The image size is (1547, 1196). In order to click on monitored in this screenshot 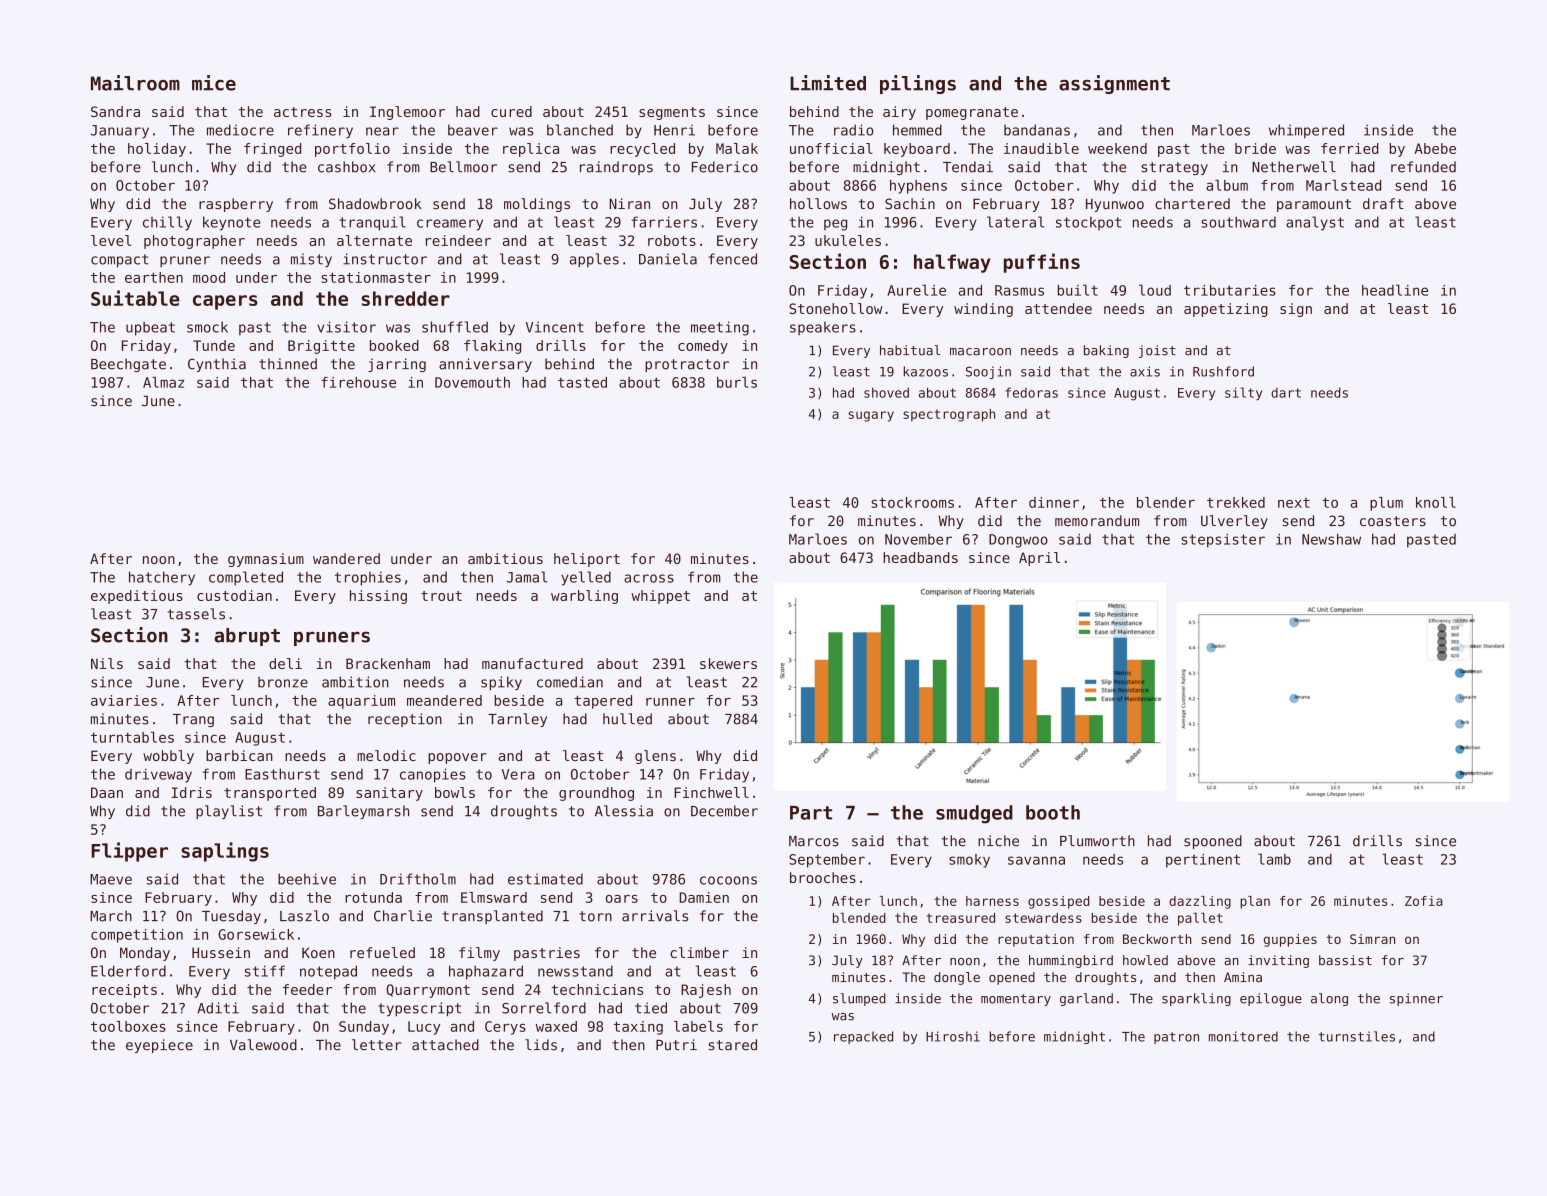, I will do `click(1243, 1036)`.
